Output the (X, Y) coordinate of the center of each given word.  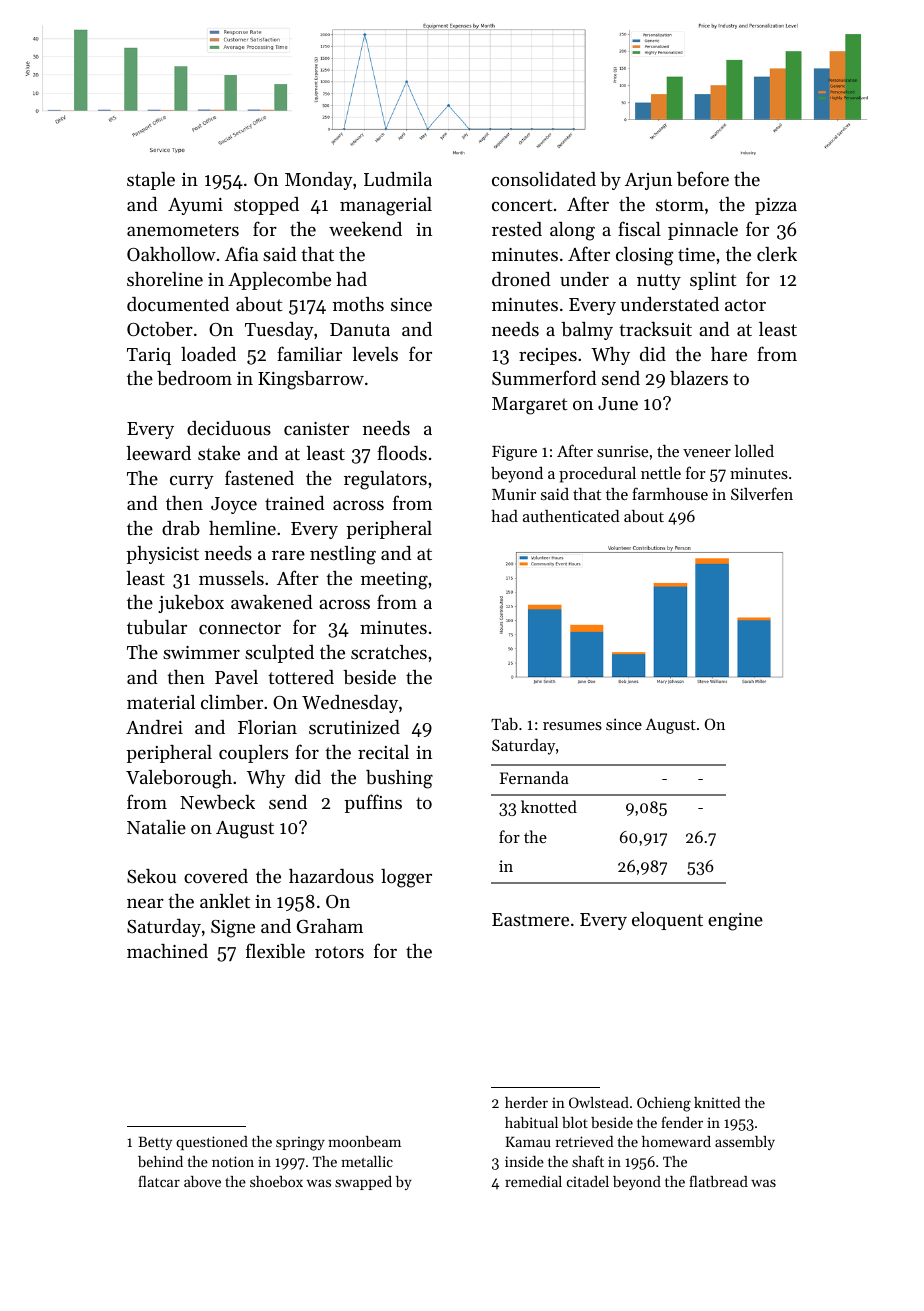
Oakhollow (171, 254)
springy (300, 1144)
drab (181, 528)
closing (644, 256)
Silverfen (762, 493)
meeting (394, 581)
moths (358, 304)
